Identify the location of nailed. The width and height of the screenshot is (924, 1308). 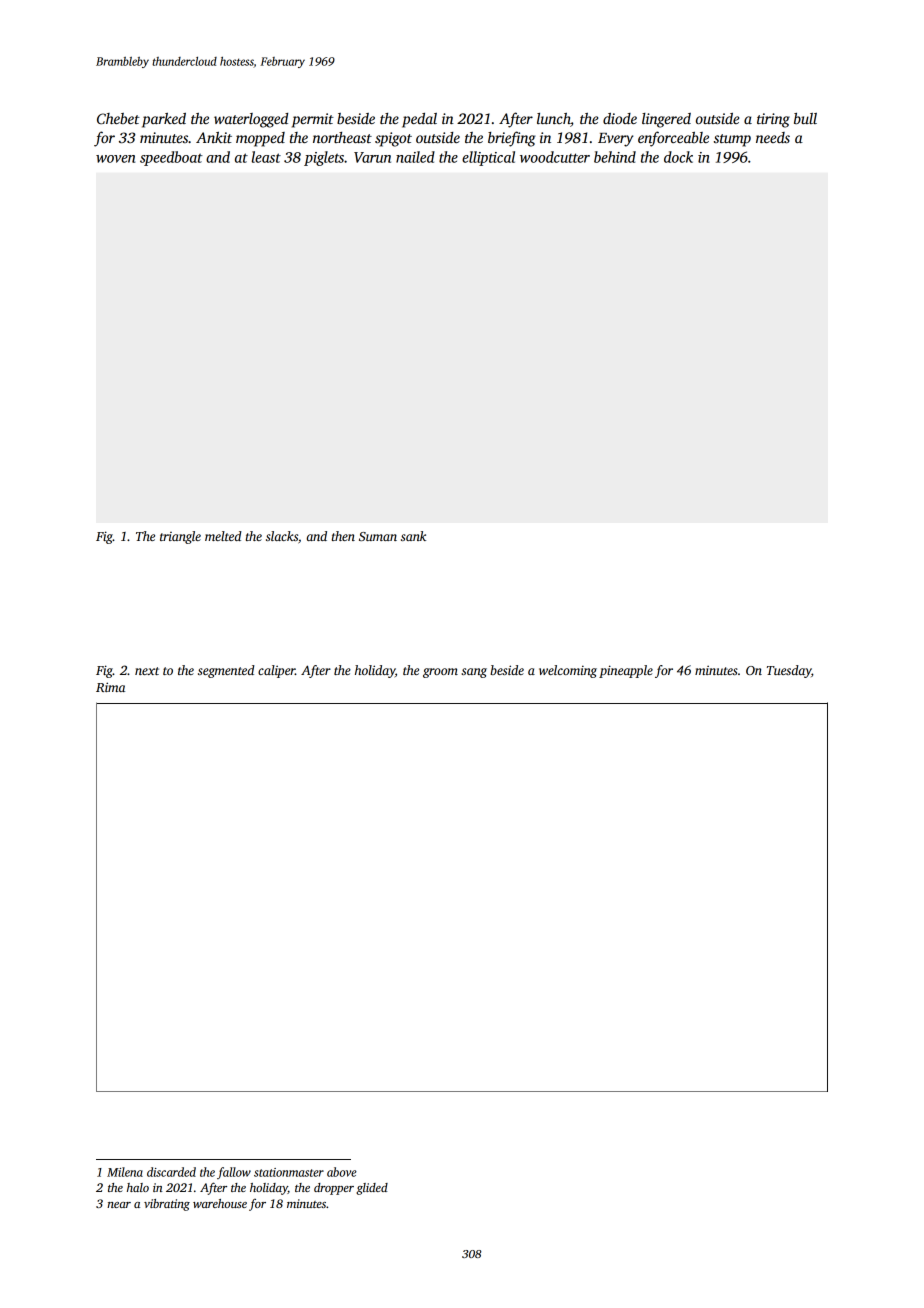
(415, 157).
